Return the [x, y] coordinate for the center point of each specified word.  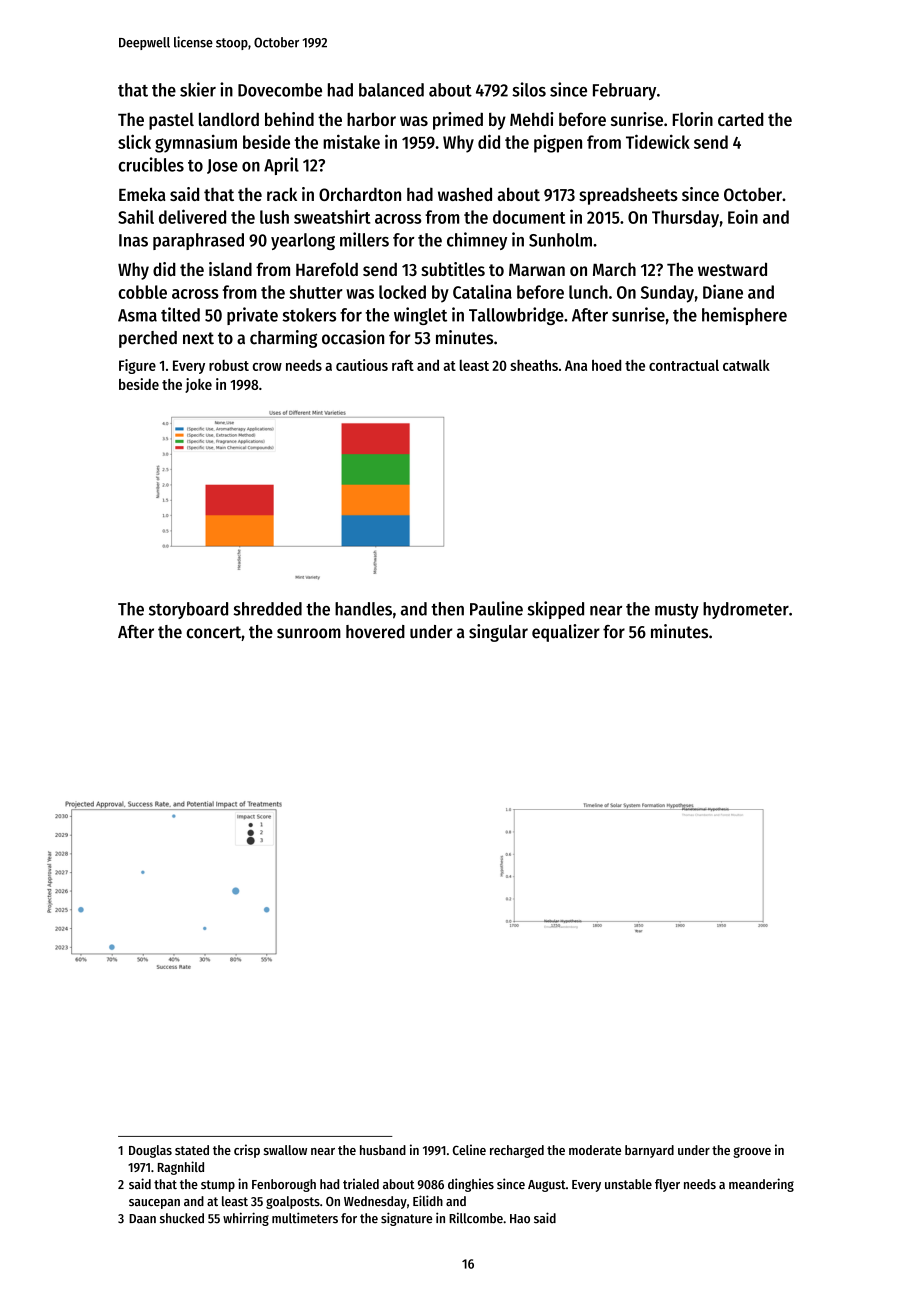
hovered [375, 632]
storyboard [188, 610]
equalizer [566, 633]
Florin [693, 119]
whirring [246, 1219]
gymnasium [196, 144]
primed [458, 121]
